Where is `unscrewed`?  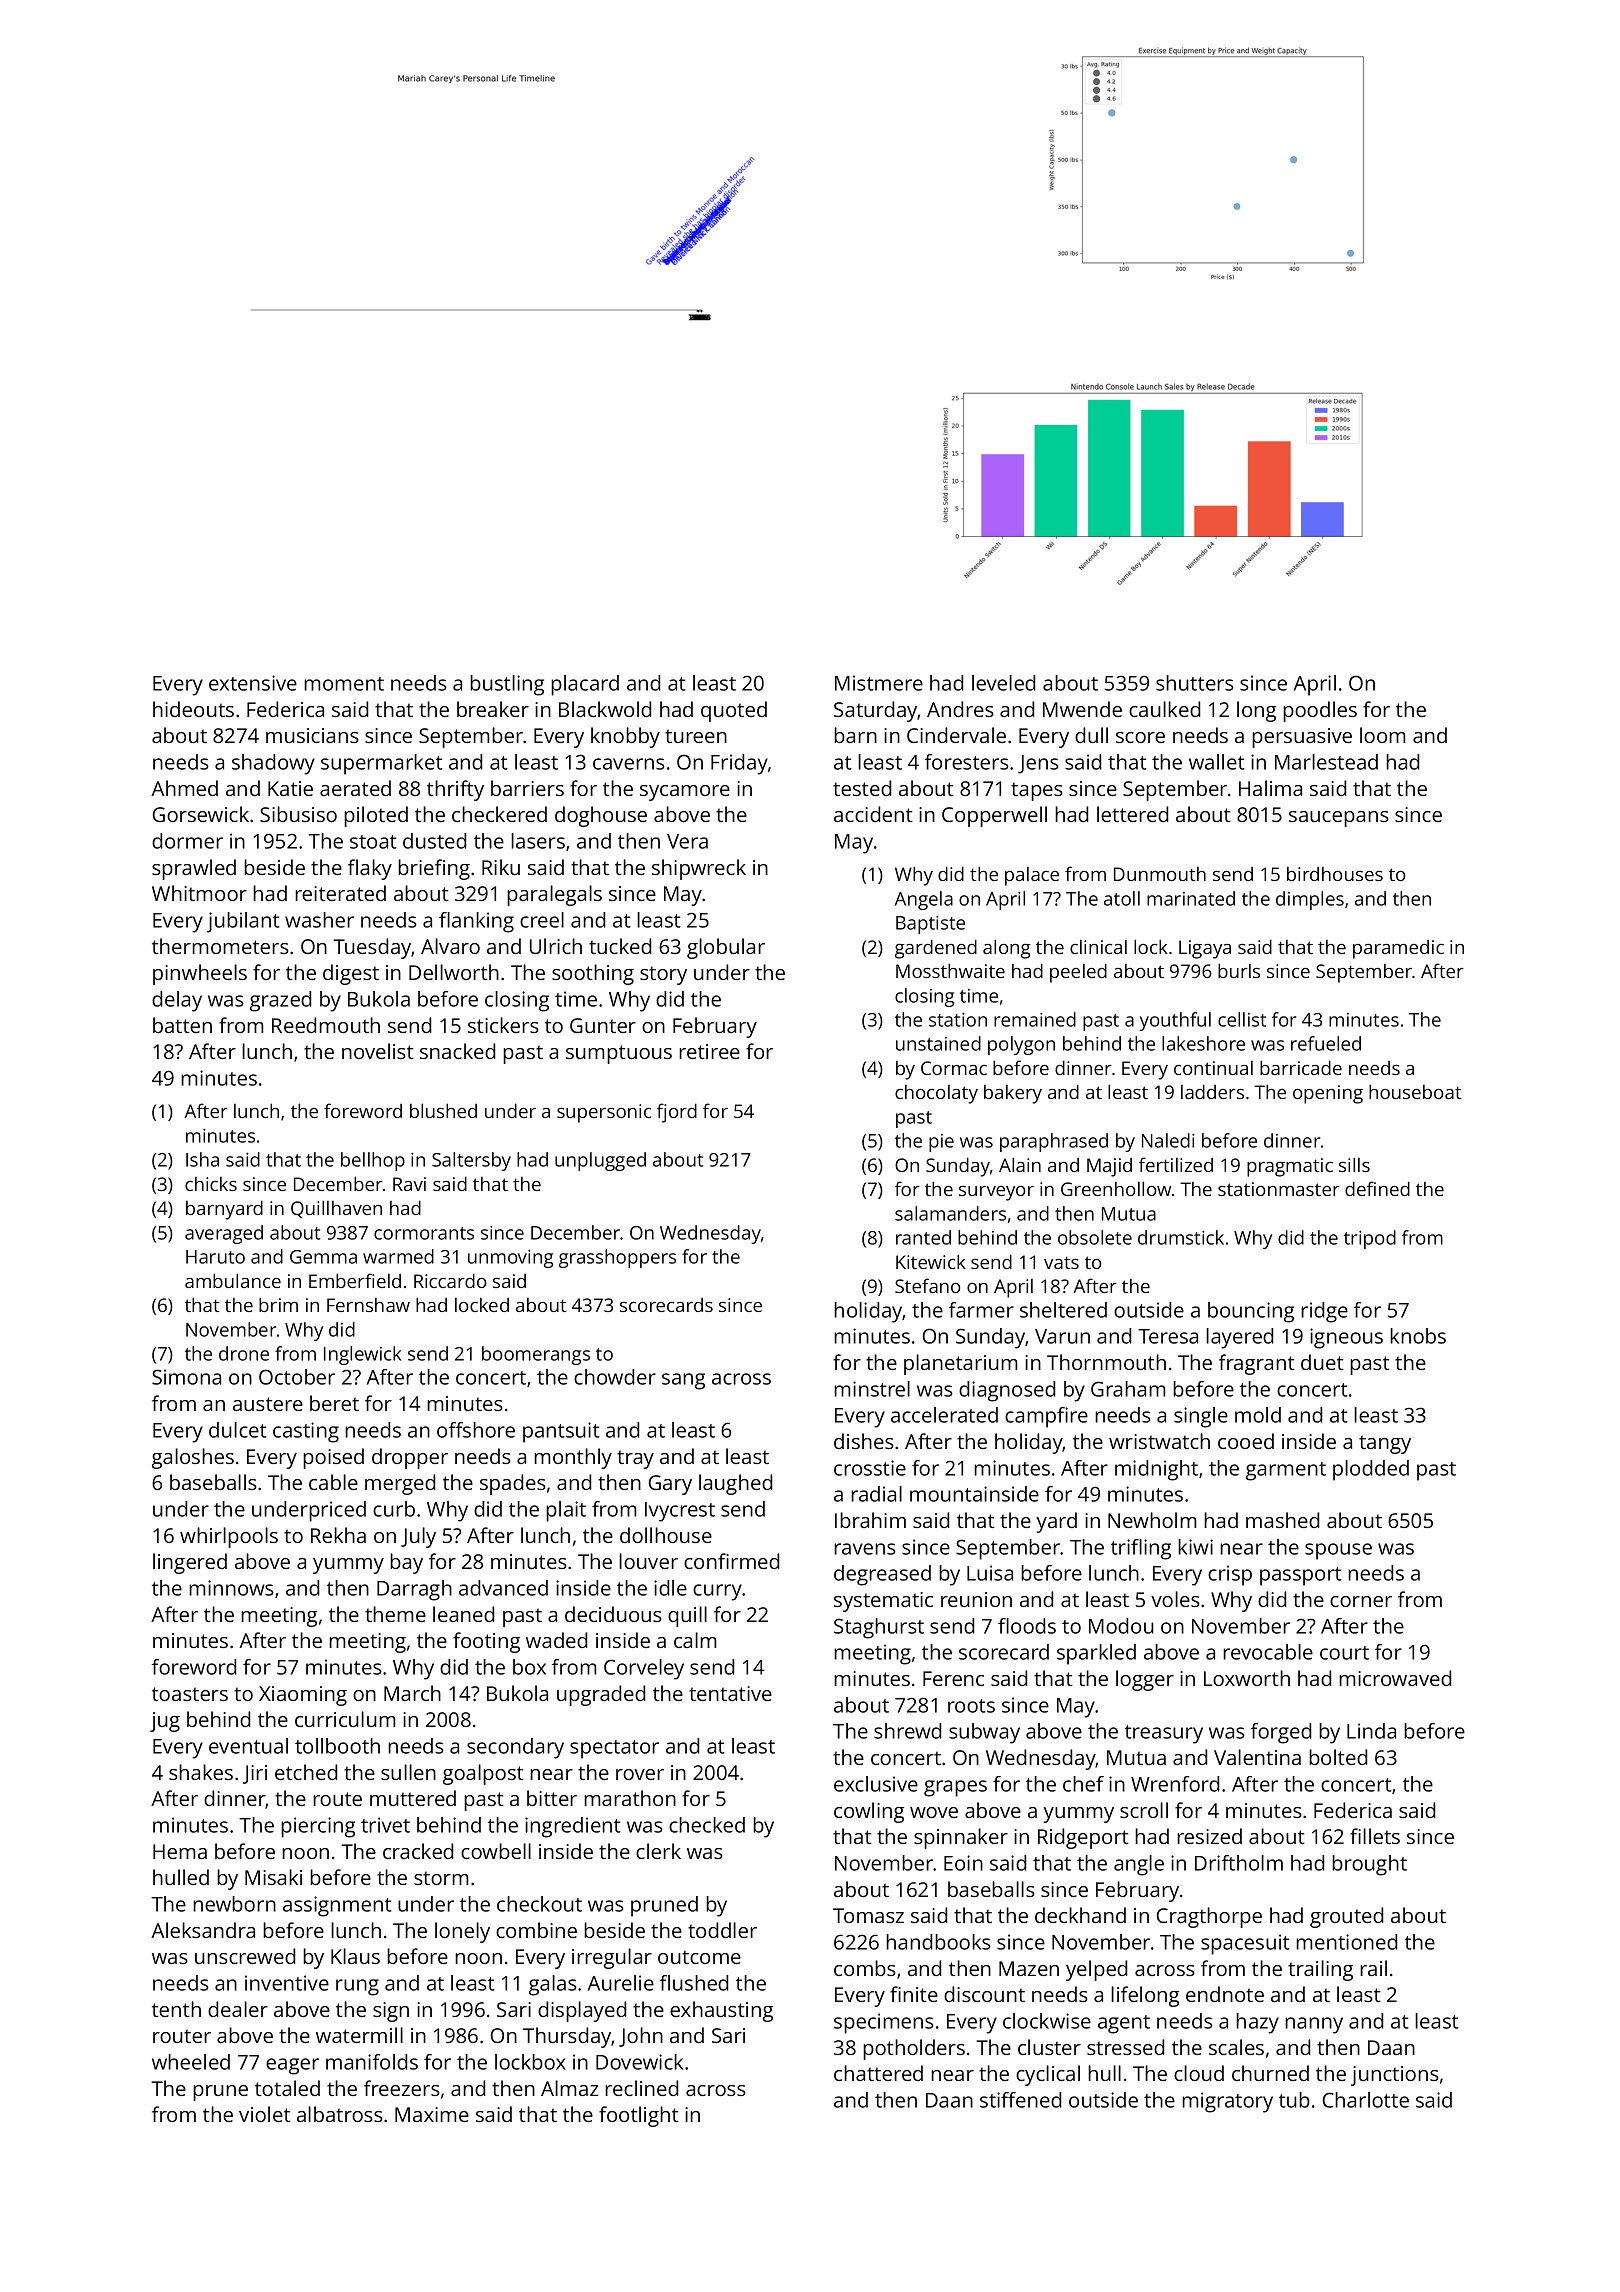
unscrewed is located at coordinates (245, 1956).
